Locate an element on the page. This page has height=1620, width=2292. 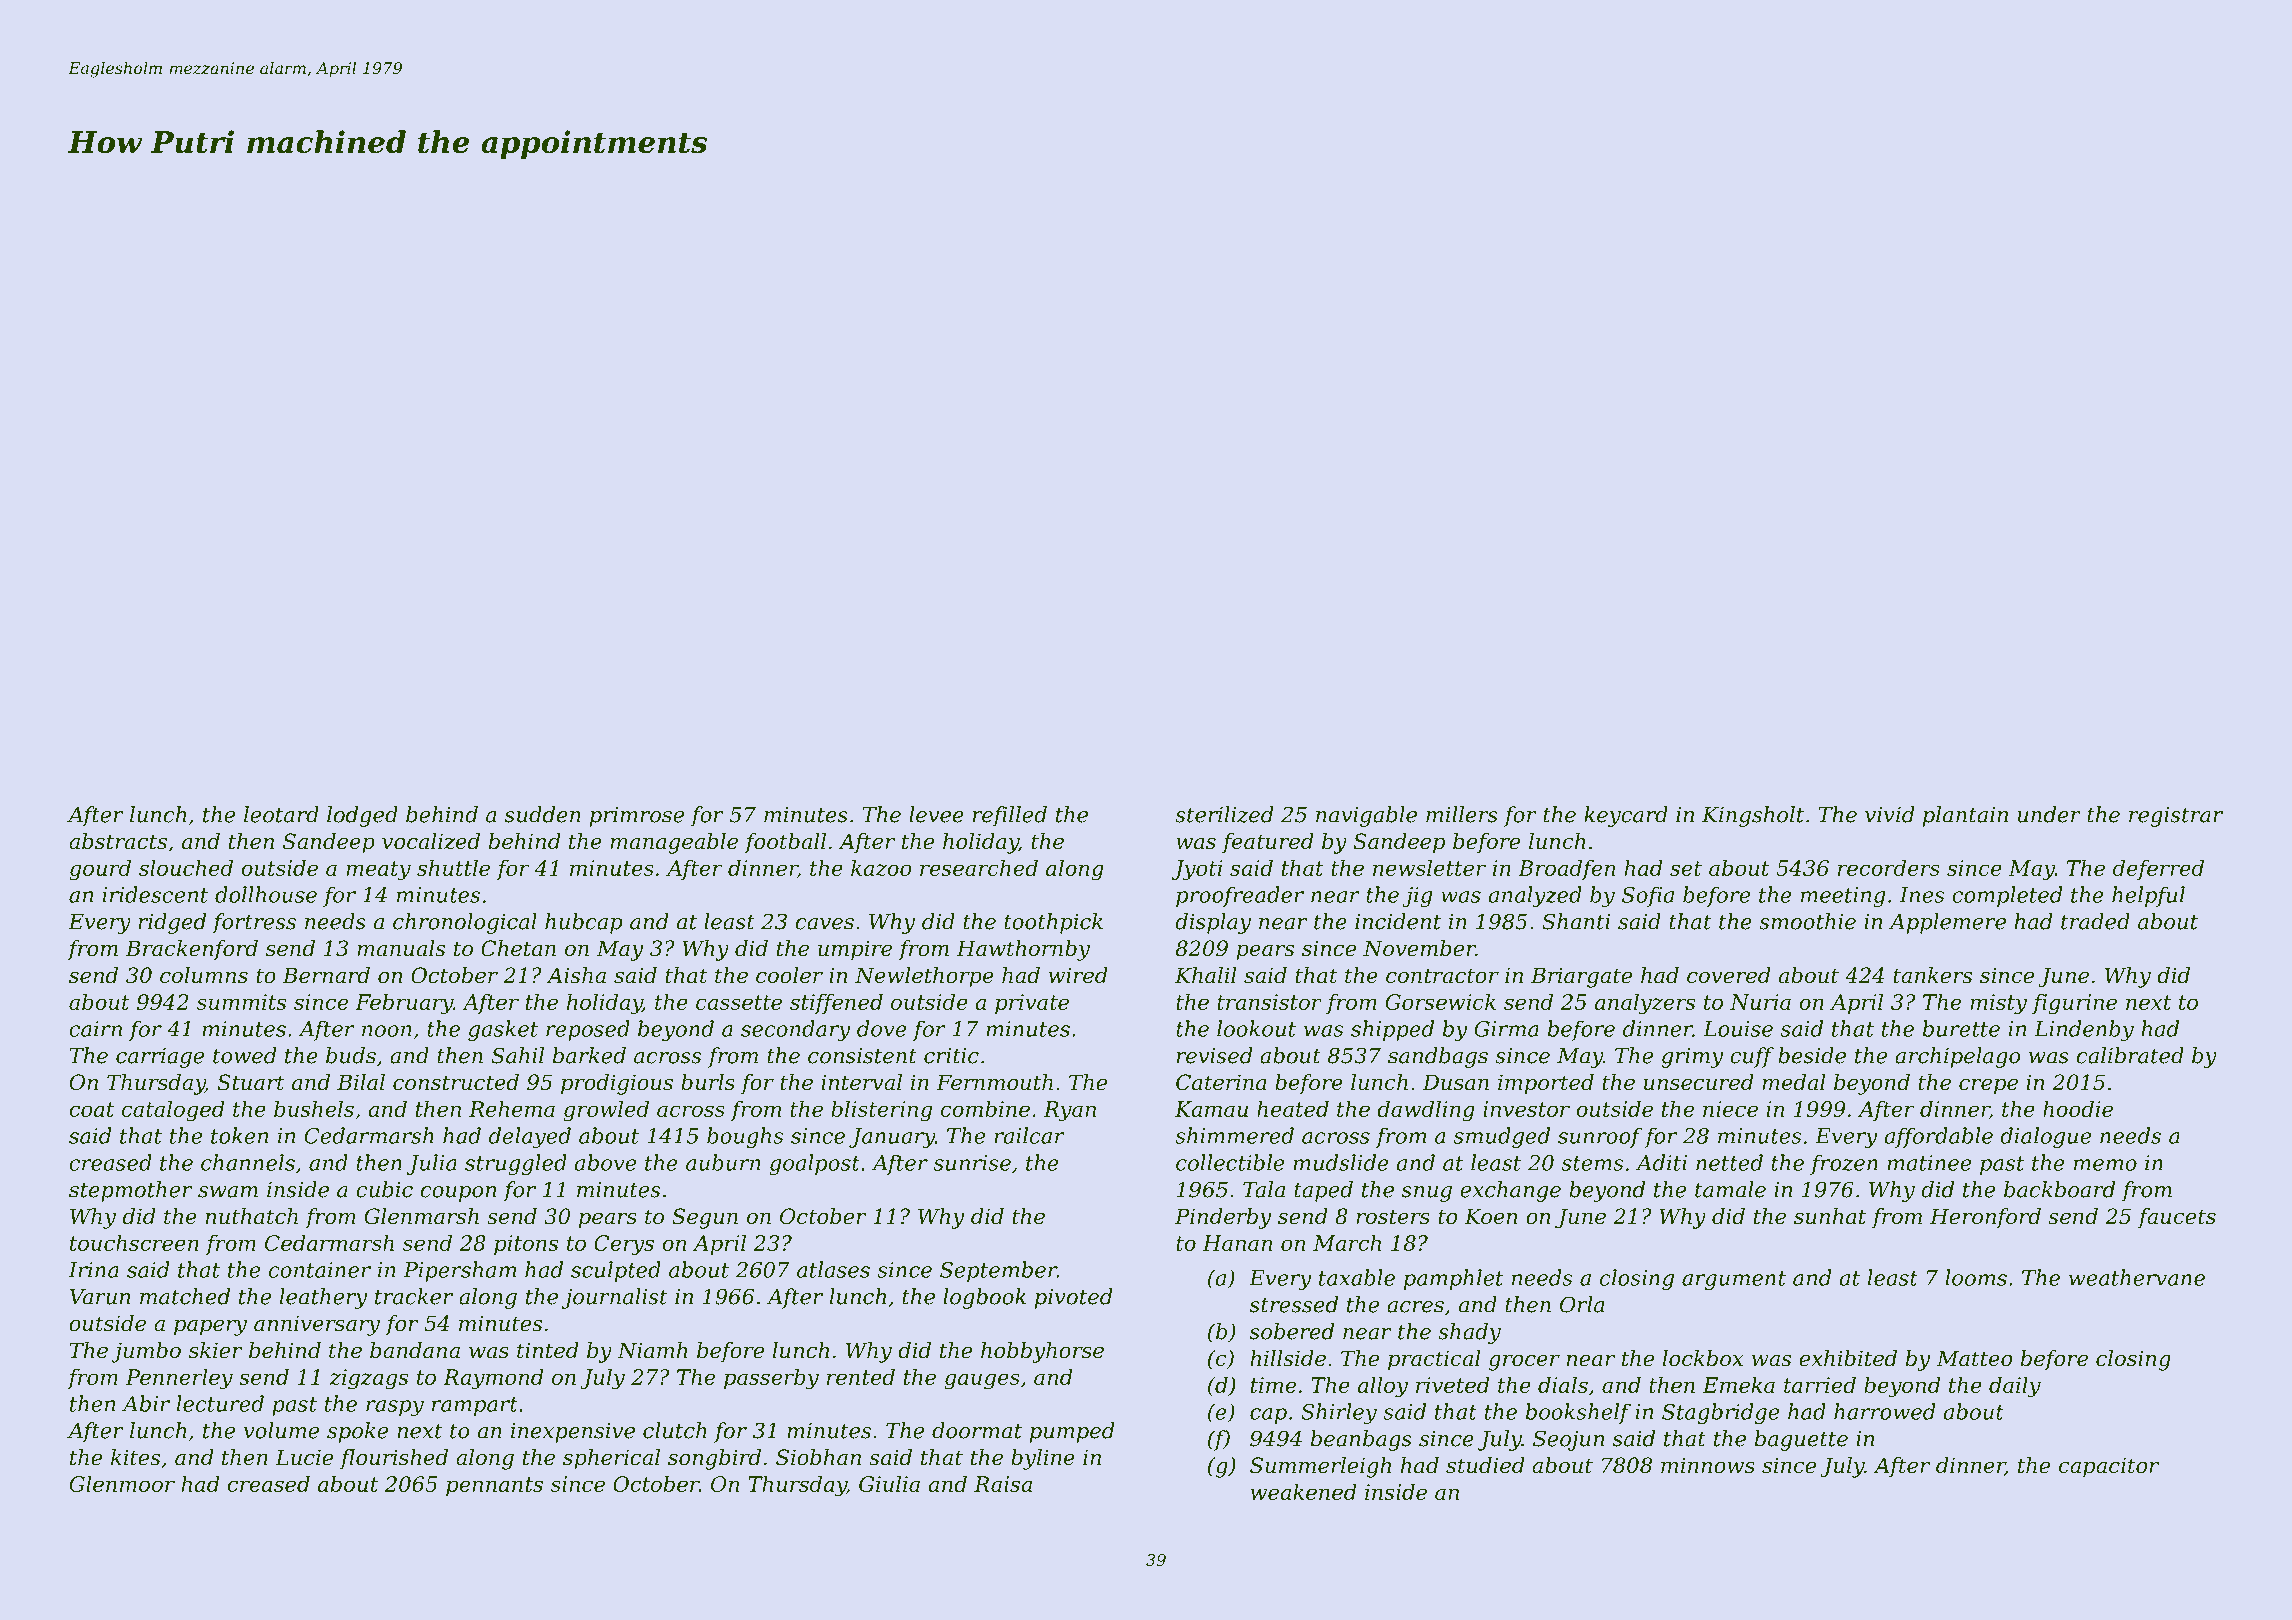
coat is located at coordinates (91, 1109).
